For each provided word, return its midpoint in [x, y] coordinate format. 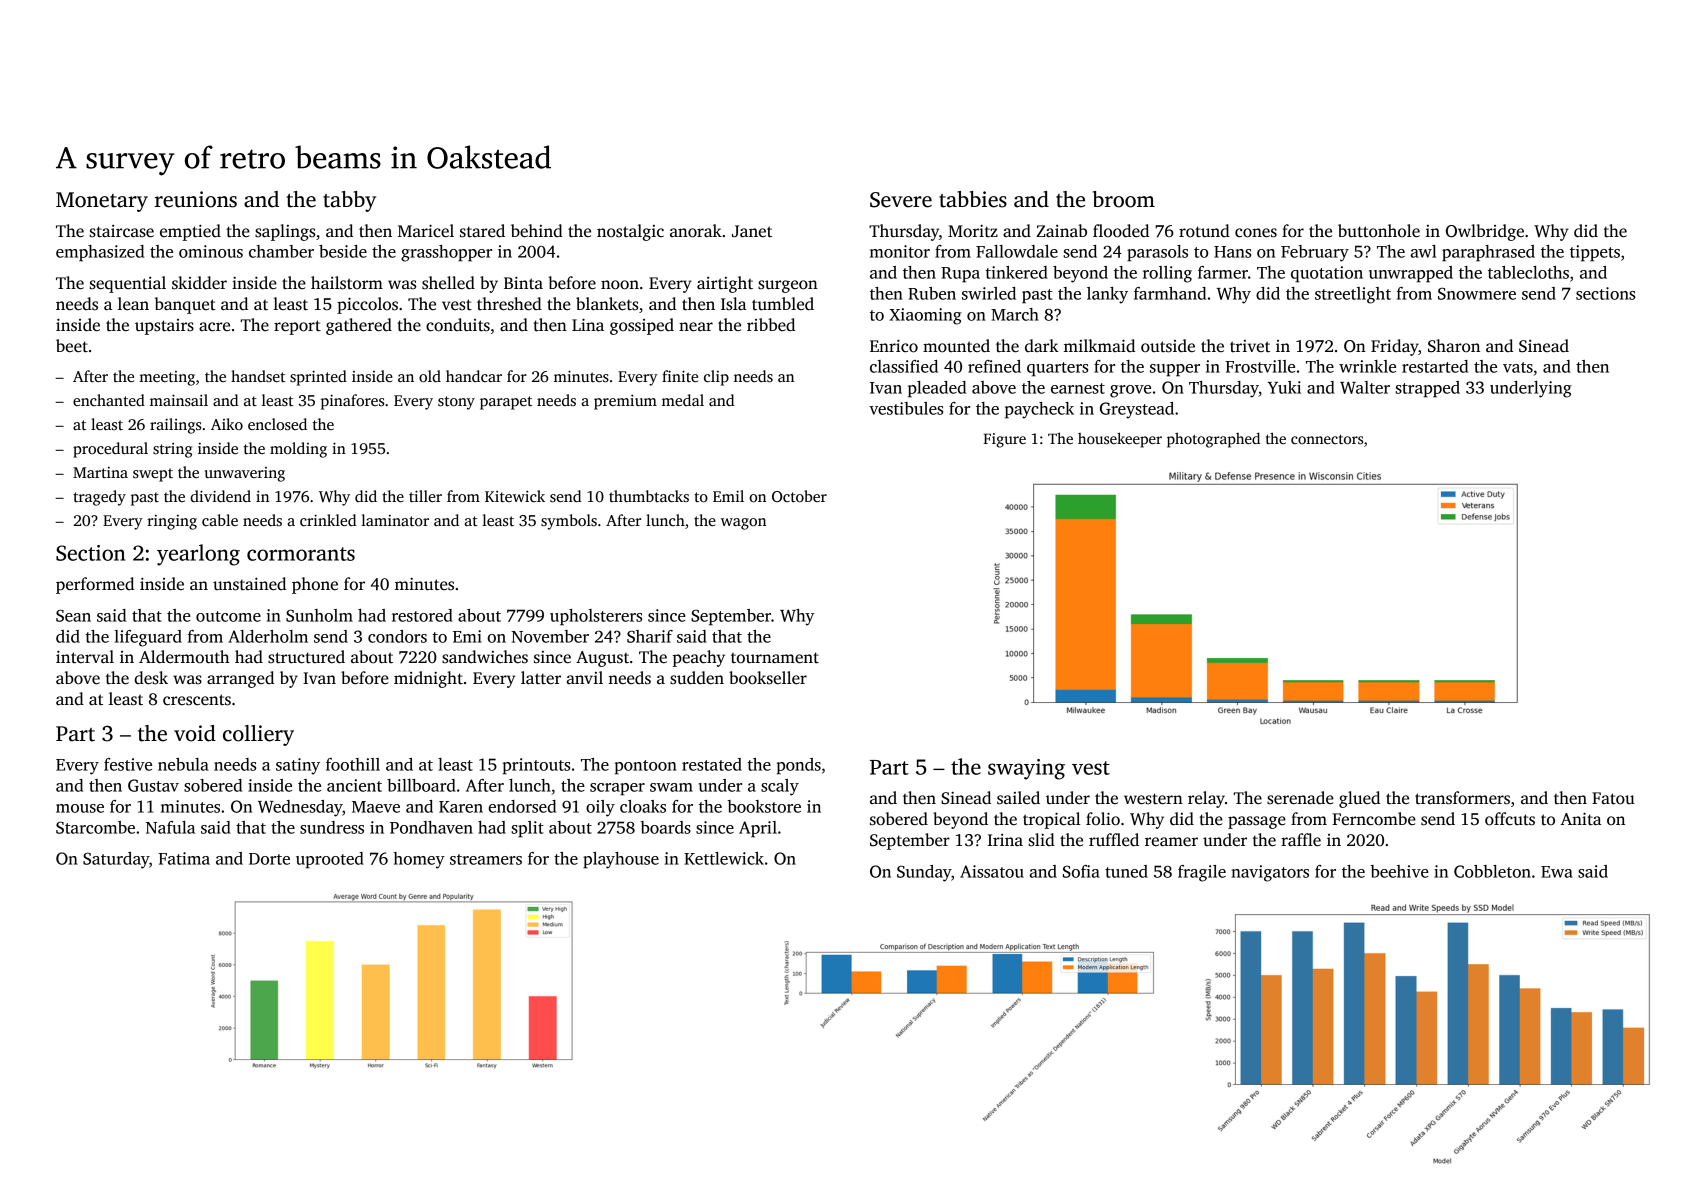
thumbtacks [649, 496]
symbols [569, 522]
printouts [536, 766]
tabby [349, 201]
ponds [799, 766]
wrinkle [1367, 366]
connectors [1327, 439]
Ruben [932, 293]
